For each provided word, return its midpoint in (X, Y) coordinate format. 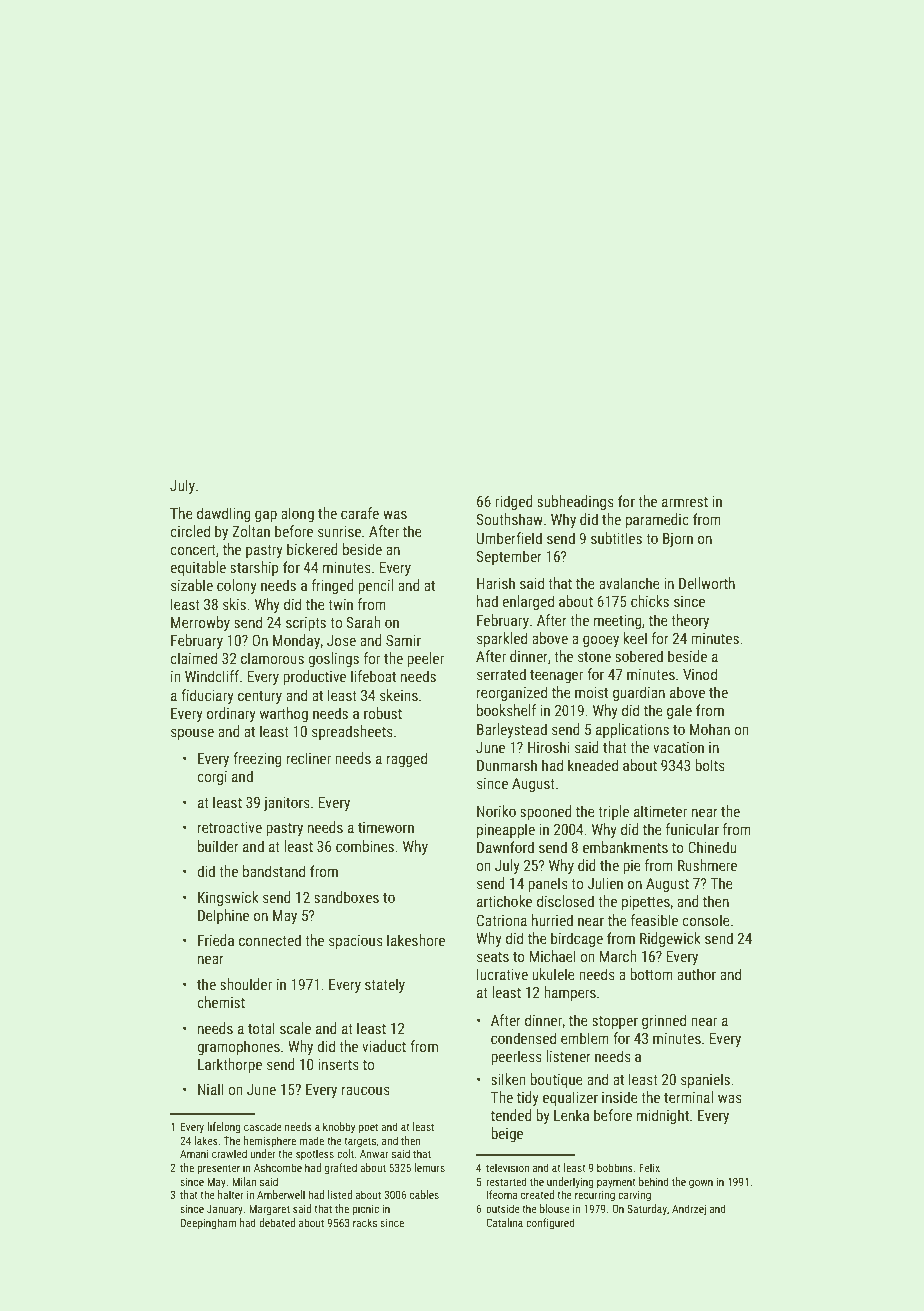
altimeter (660, 811)
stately (385, 985)
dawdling (224, 514)
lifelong (224, 1128)
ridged (514, 502)
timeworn (386, 827)
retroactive (230, 827)
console (706, 920)
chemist (221, 1002)
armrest (685, 502)
